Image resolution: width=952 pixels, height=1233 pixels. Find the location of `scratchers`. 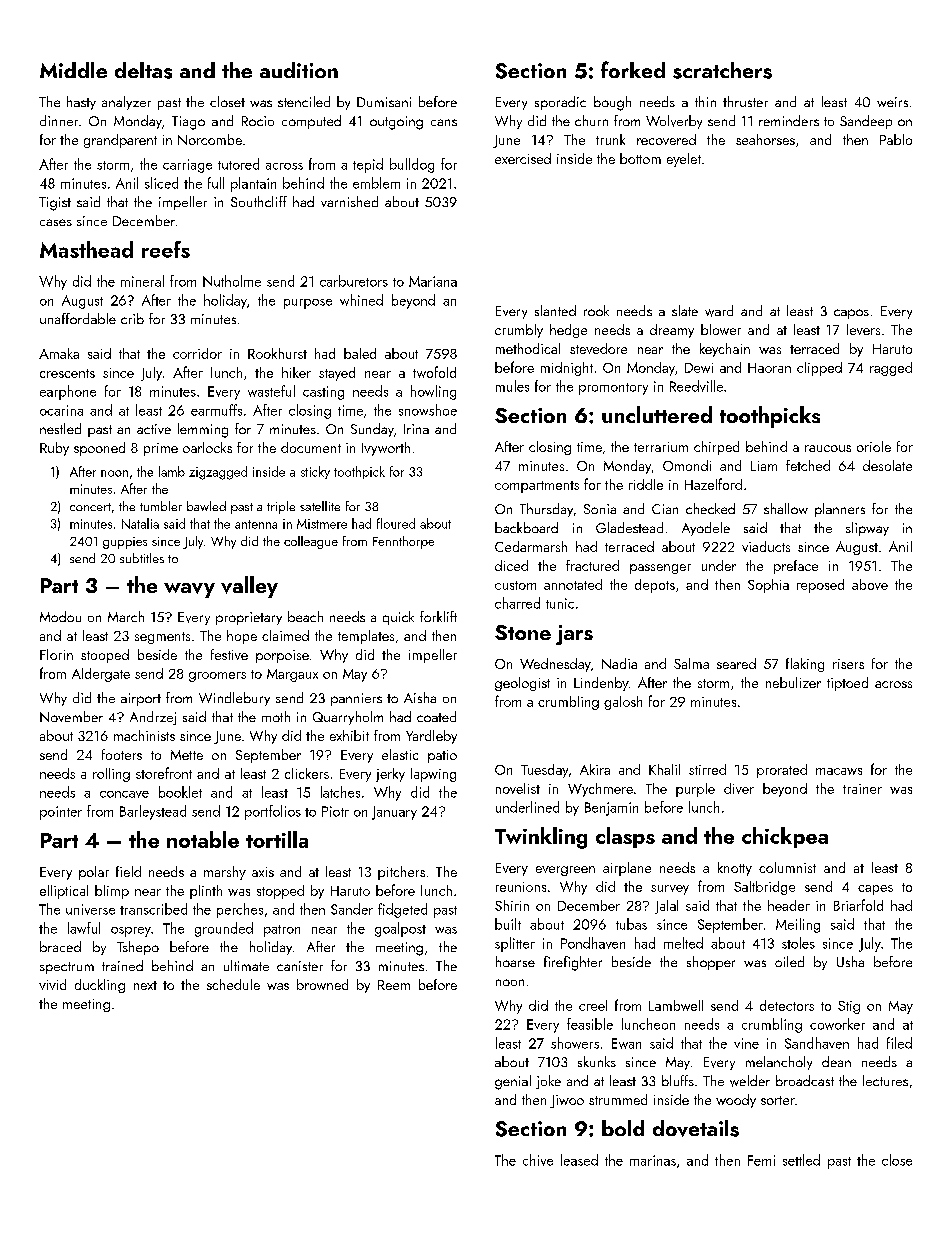

scratchers is located at coordinates (722, 70).
